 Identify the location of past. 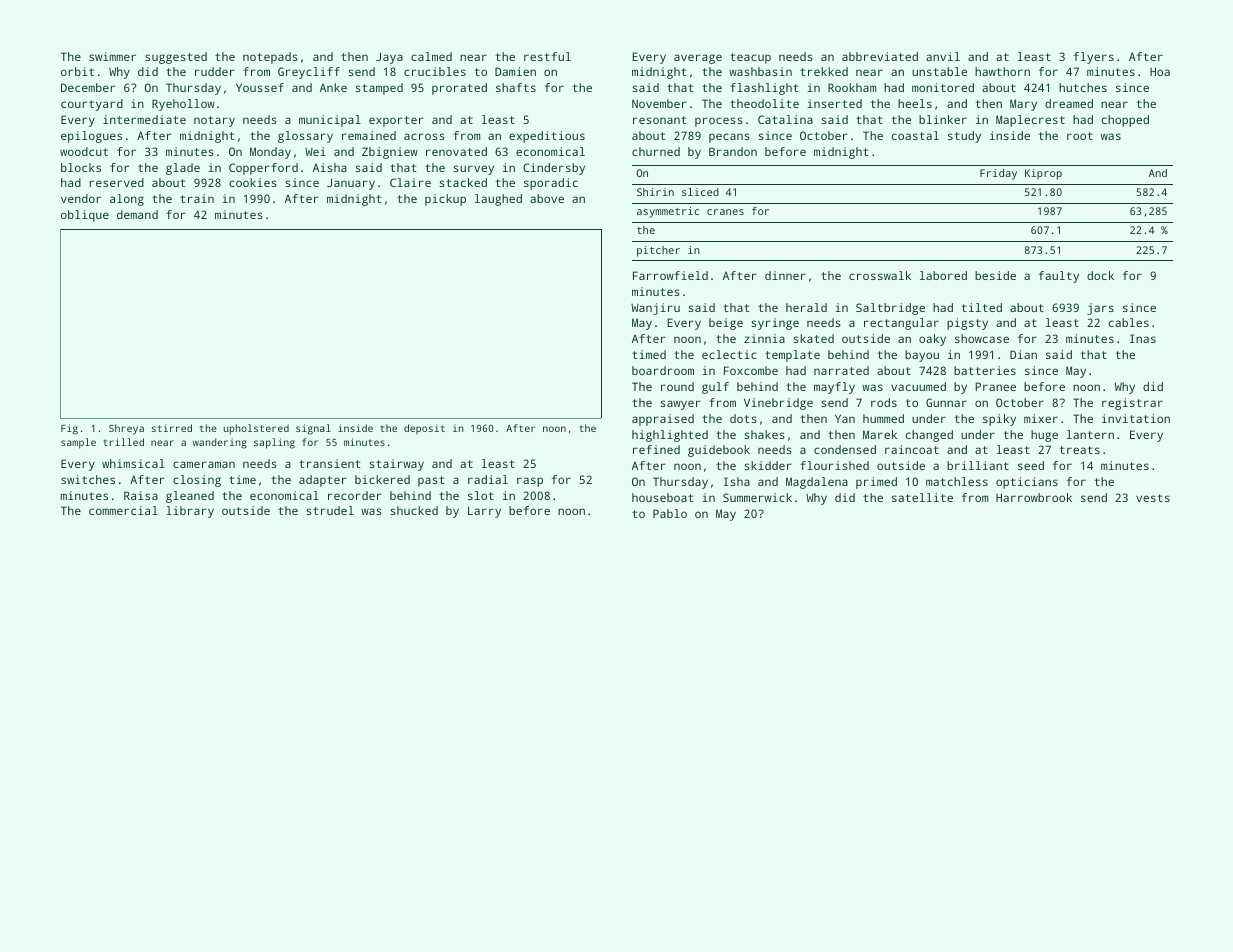
(431, 481).
